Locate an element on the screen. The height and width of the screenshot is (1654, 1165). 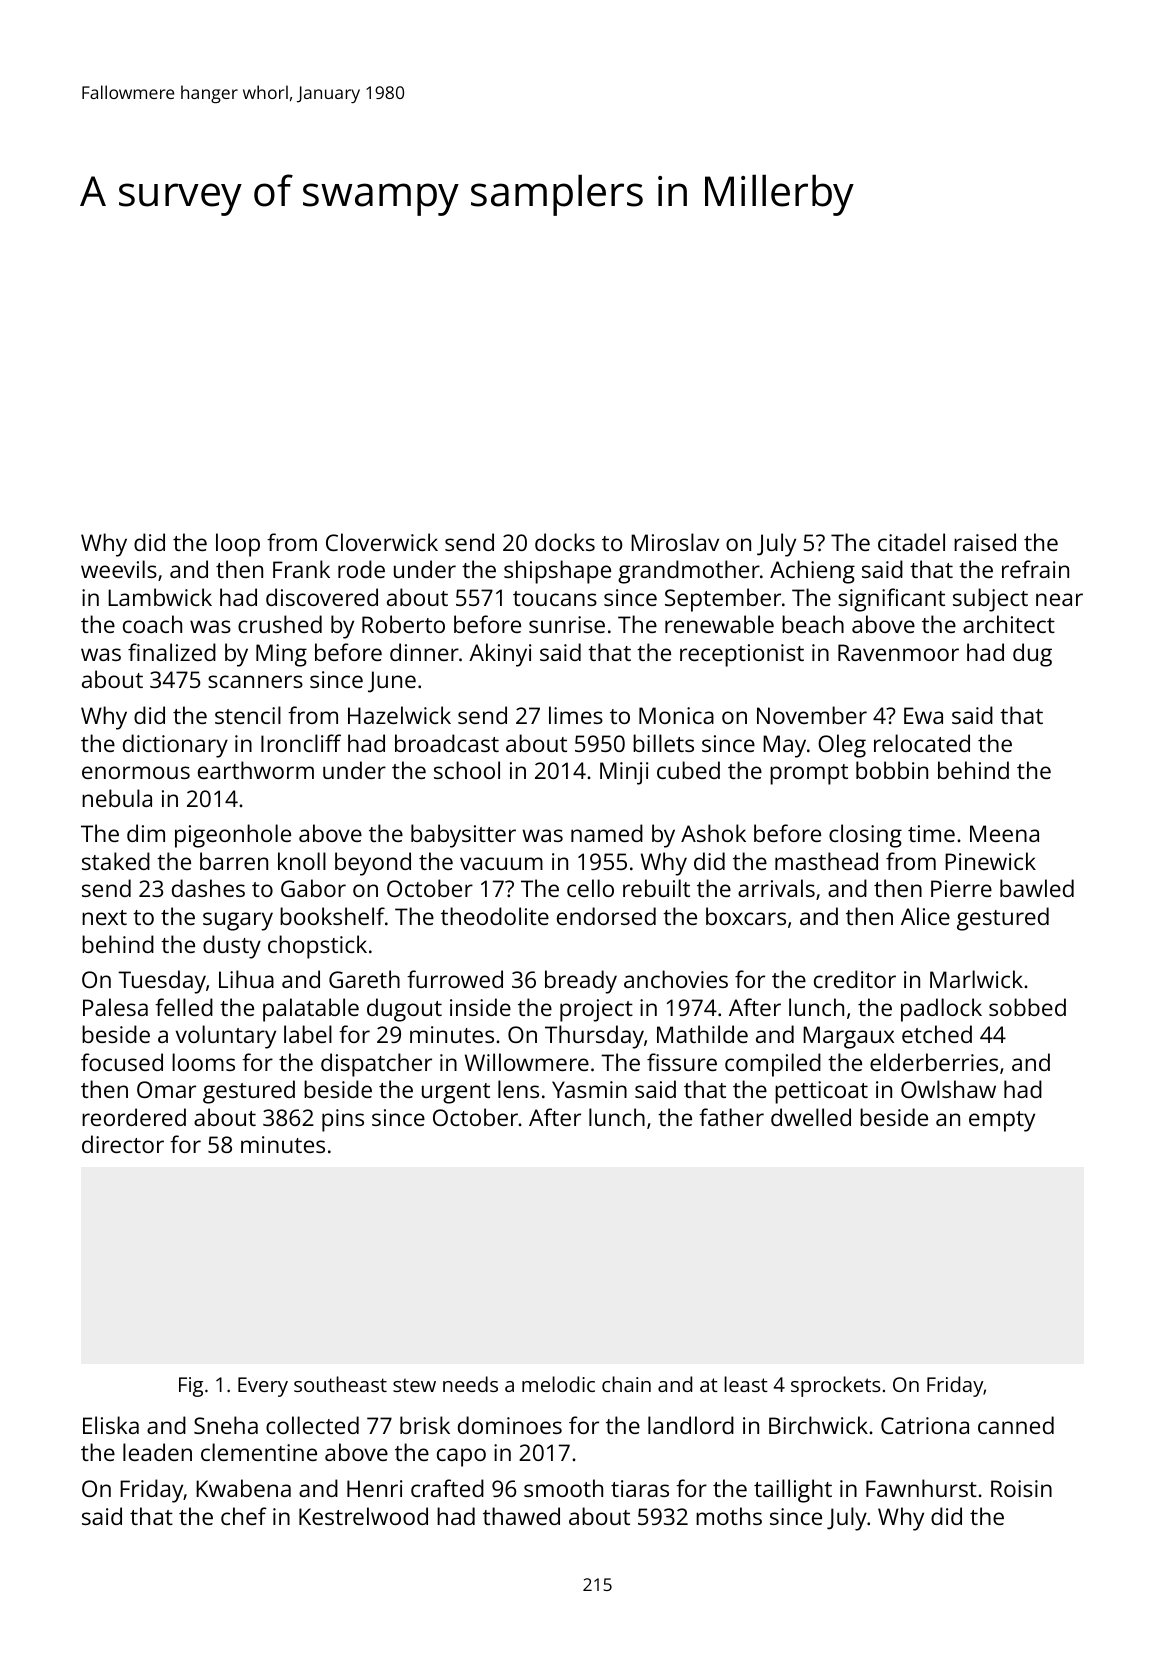
pins is located at coordinates (343, 1120).
